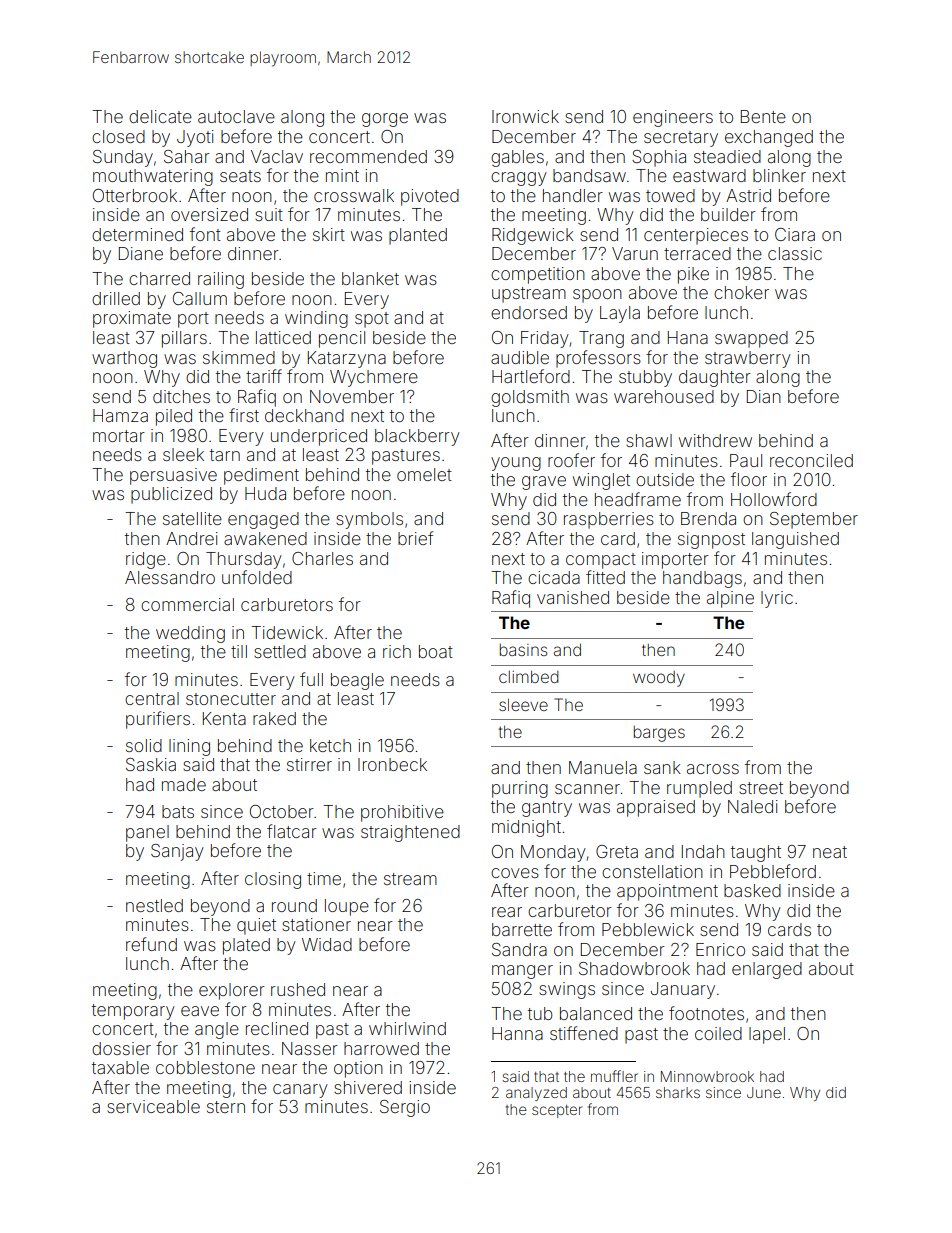 The width and height of the screenshot is (952, 1233). What do you see at coordinates (183, 454) in the screenshot?
I see `sleek` at bounding box center [183, 454].
